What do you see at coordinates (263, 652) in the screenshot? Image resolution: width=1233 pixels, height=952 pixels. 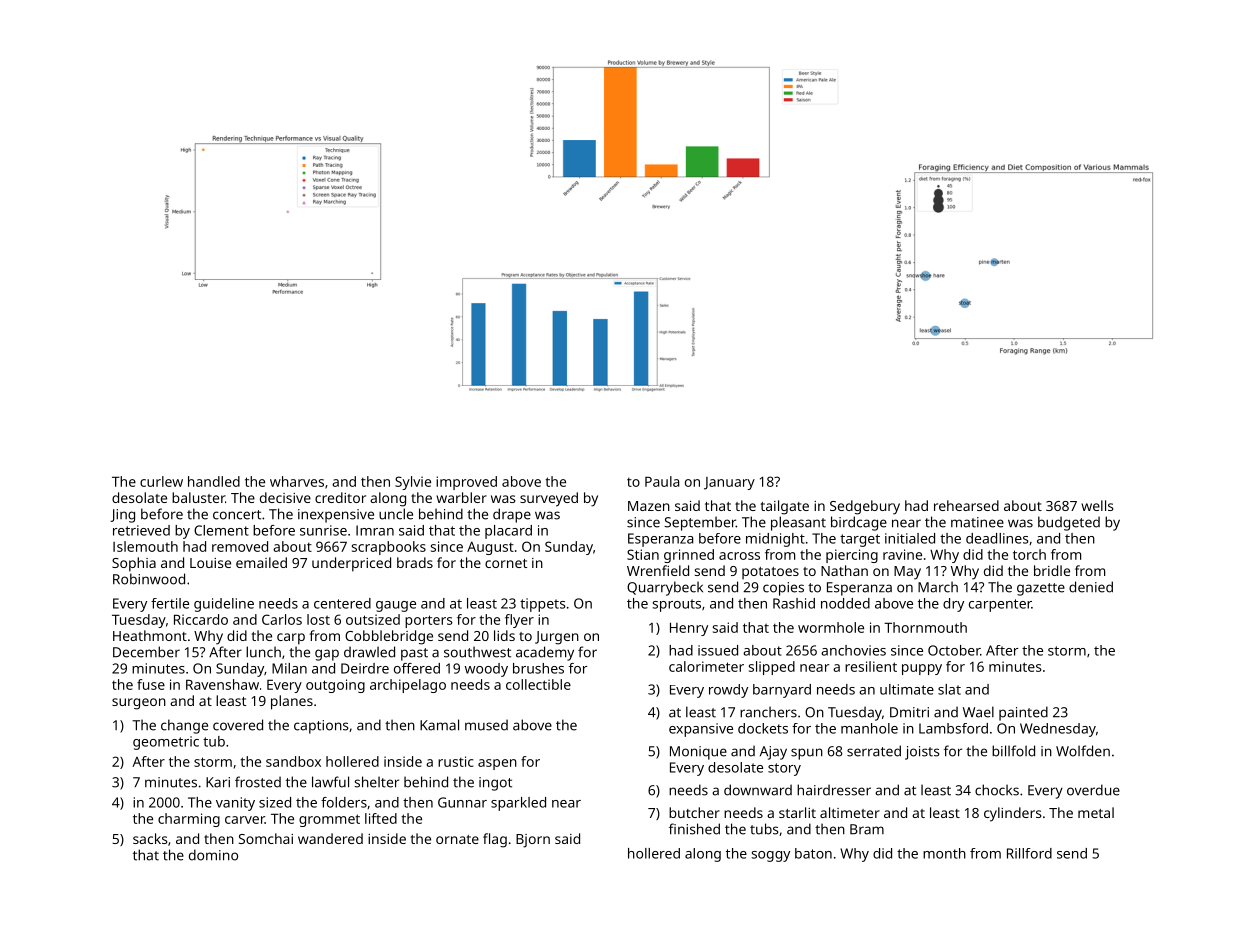 I see `lunch` at bounding box center [263, 652].
